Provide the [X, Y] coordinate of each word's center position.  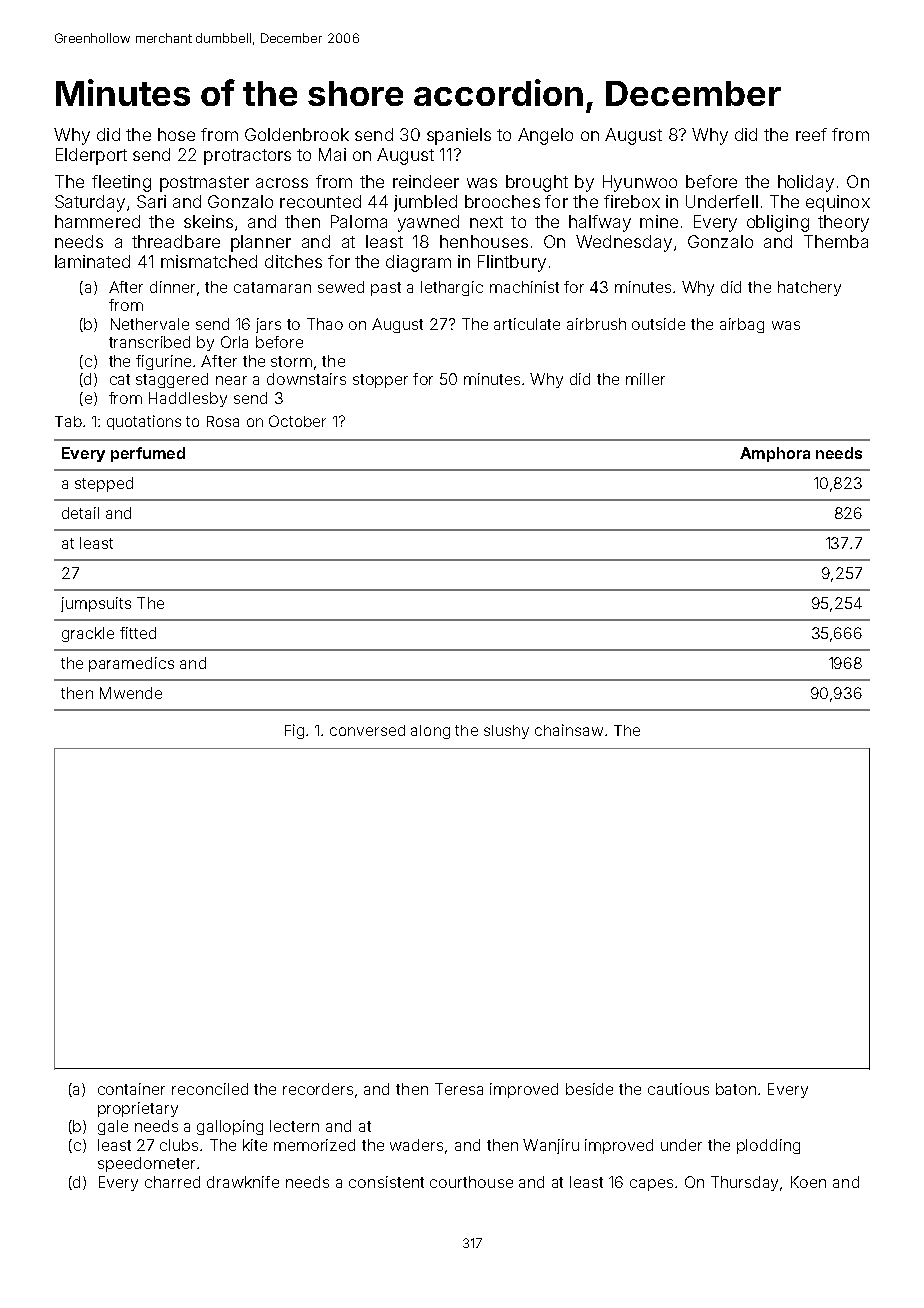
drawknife [243, 1182]
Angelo [545, 136]
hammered [97, 221]
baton [736, 1089]
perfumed [148, 454]
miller [645, 379]
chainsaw [569, 730]
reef [811, 134]
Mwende [131, 693]
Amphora [775, 454]
